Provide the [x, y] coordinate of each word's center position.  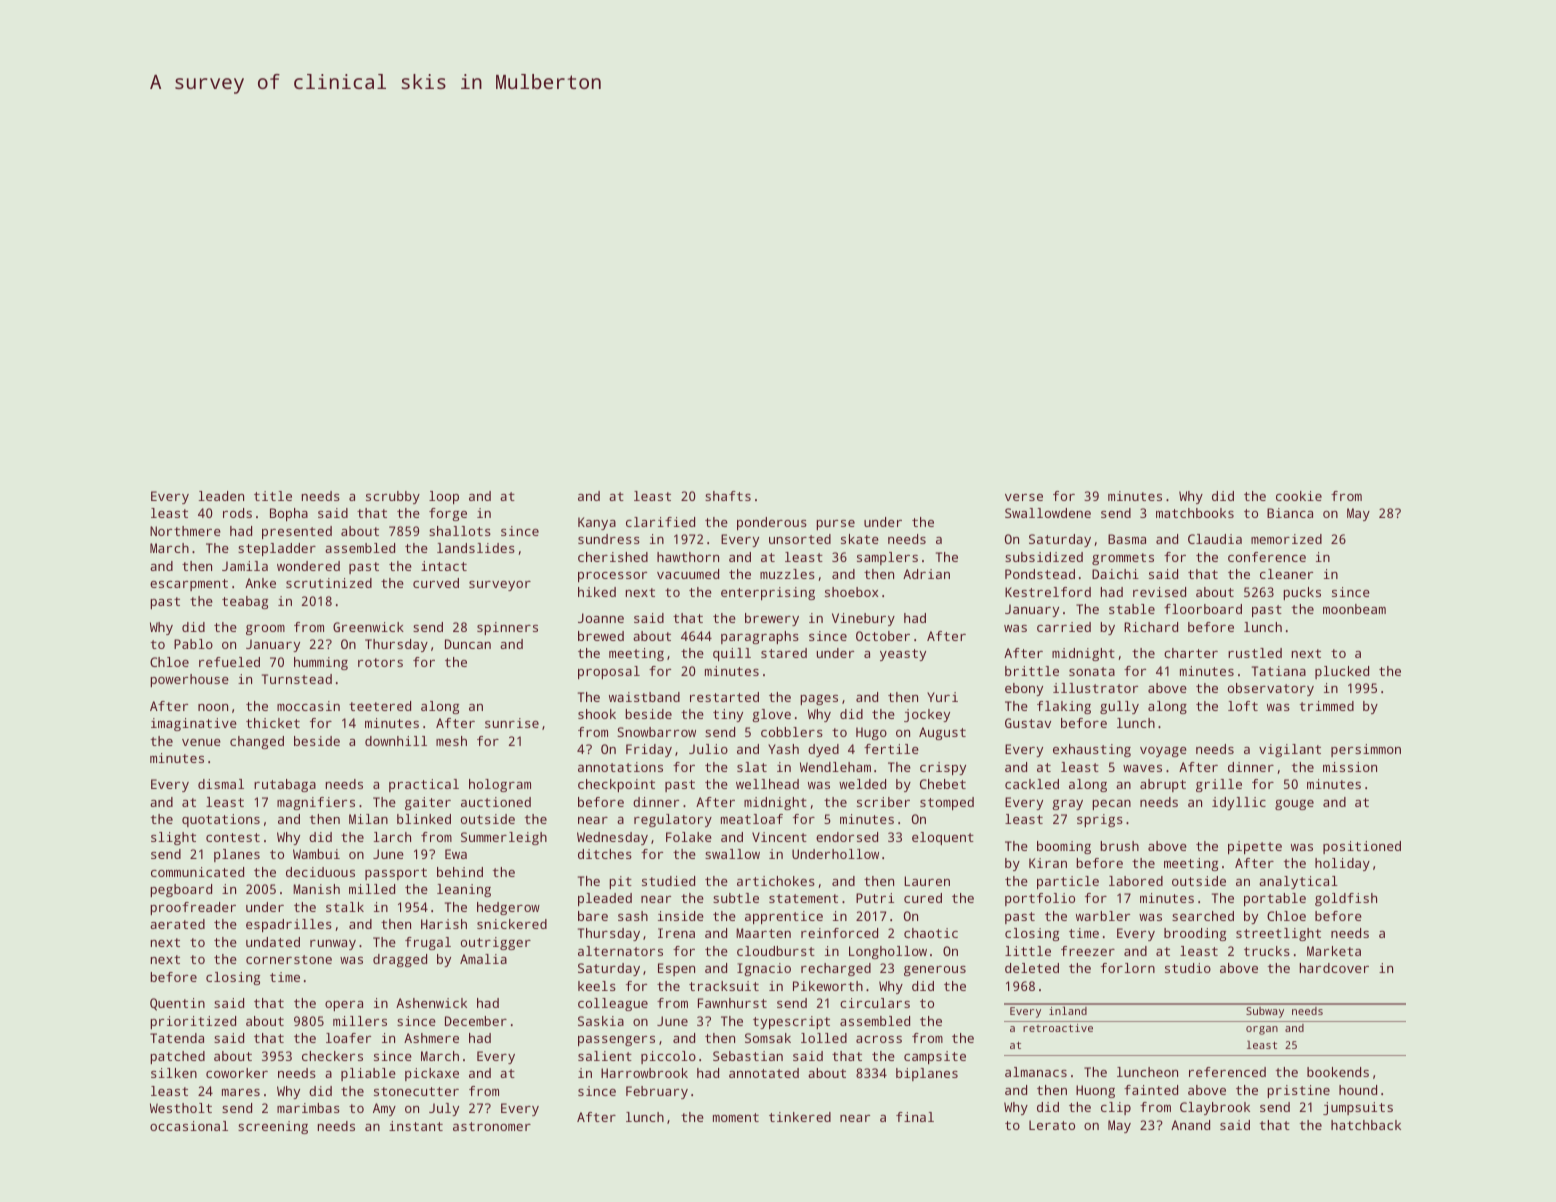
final [915, 1117]
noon [213, 707]
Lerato [1052, 1125]
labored [1136, 881]
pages [819, 700]
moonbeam [1354, 609]
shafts [728, 496]
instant [416, 1126]
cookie [1299, 496]
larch [392, 837]
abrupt [1163, 785]
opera [344, 1006]
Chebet [943, 784]
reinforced [839, 933]
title [273, 496]
